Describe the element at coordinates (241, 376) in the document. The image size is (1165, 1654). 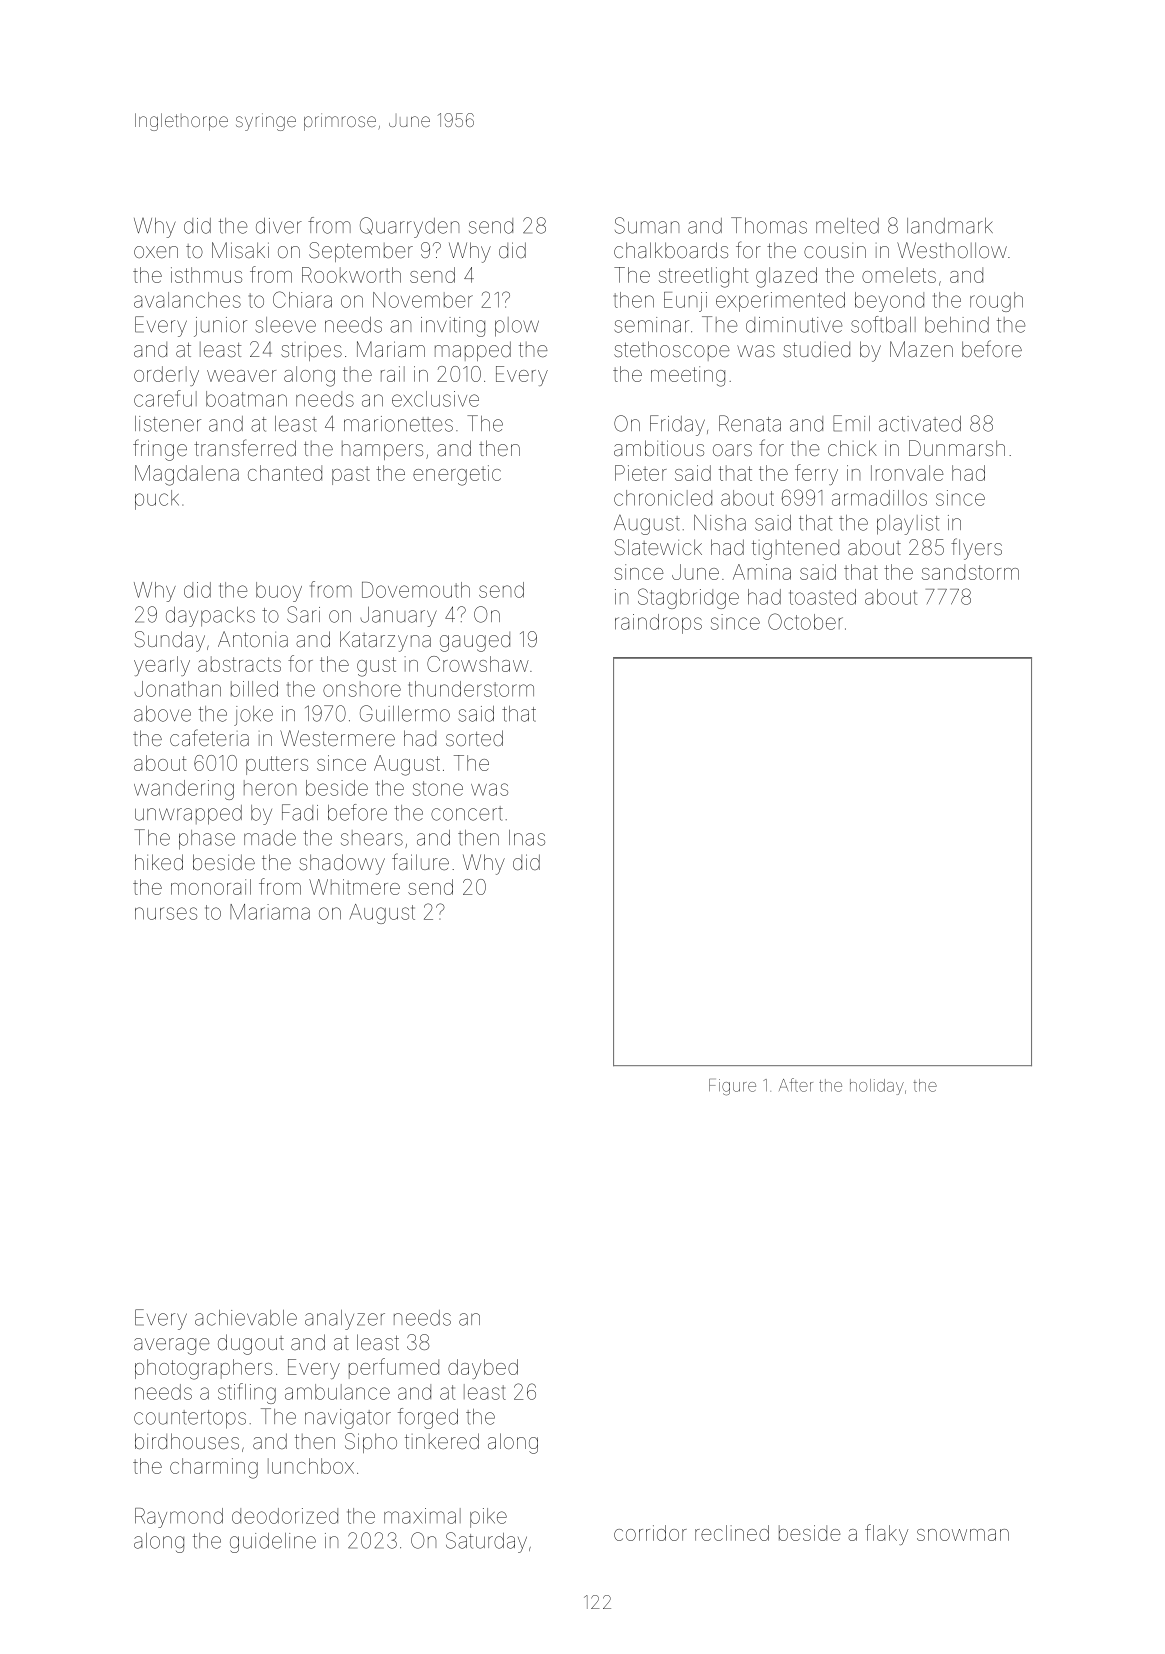
I see `weaver` at that location.
